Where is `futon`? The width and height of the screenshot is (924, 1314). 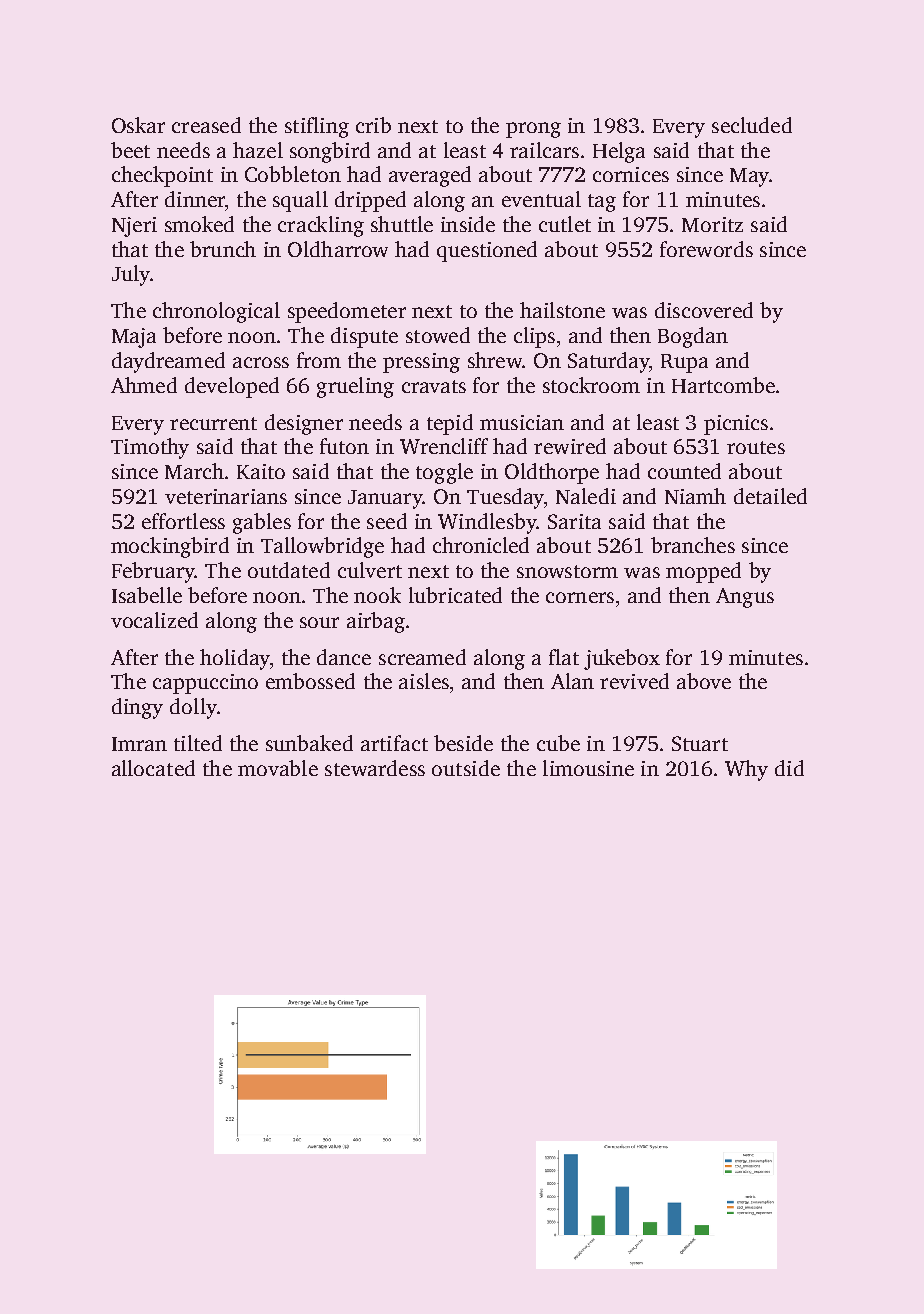 futon is located at coordinates (344, 446).
